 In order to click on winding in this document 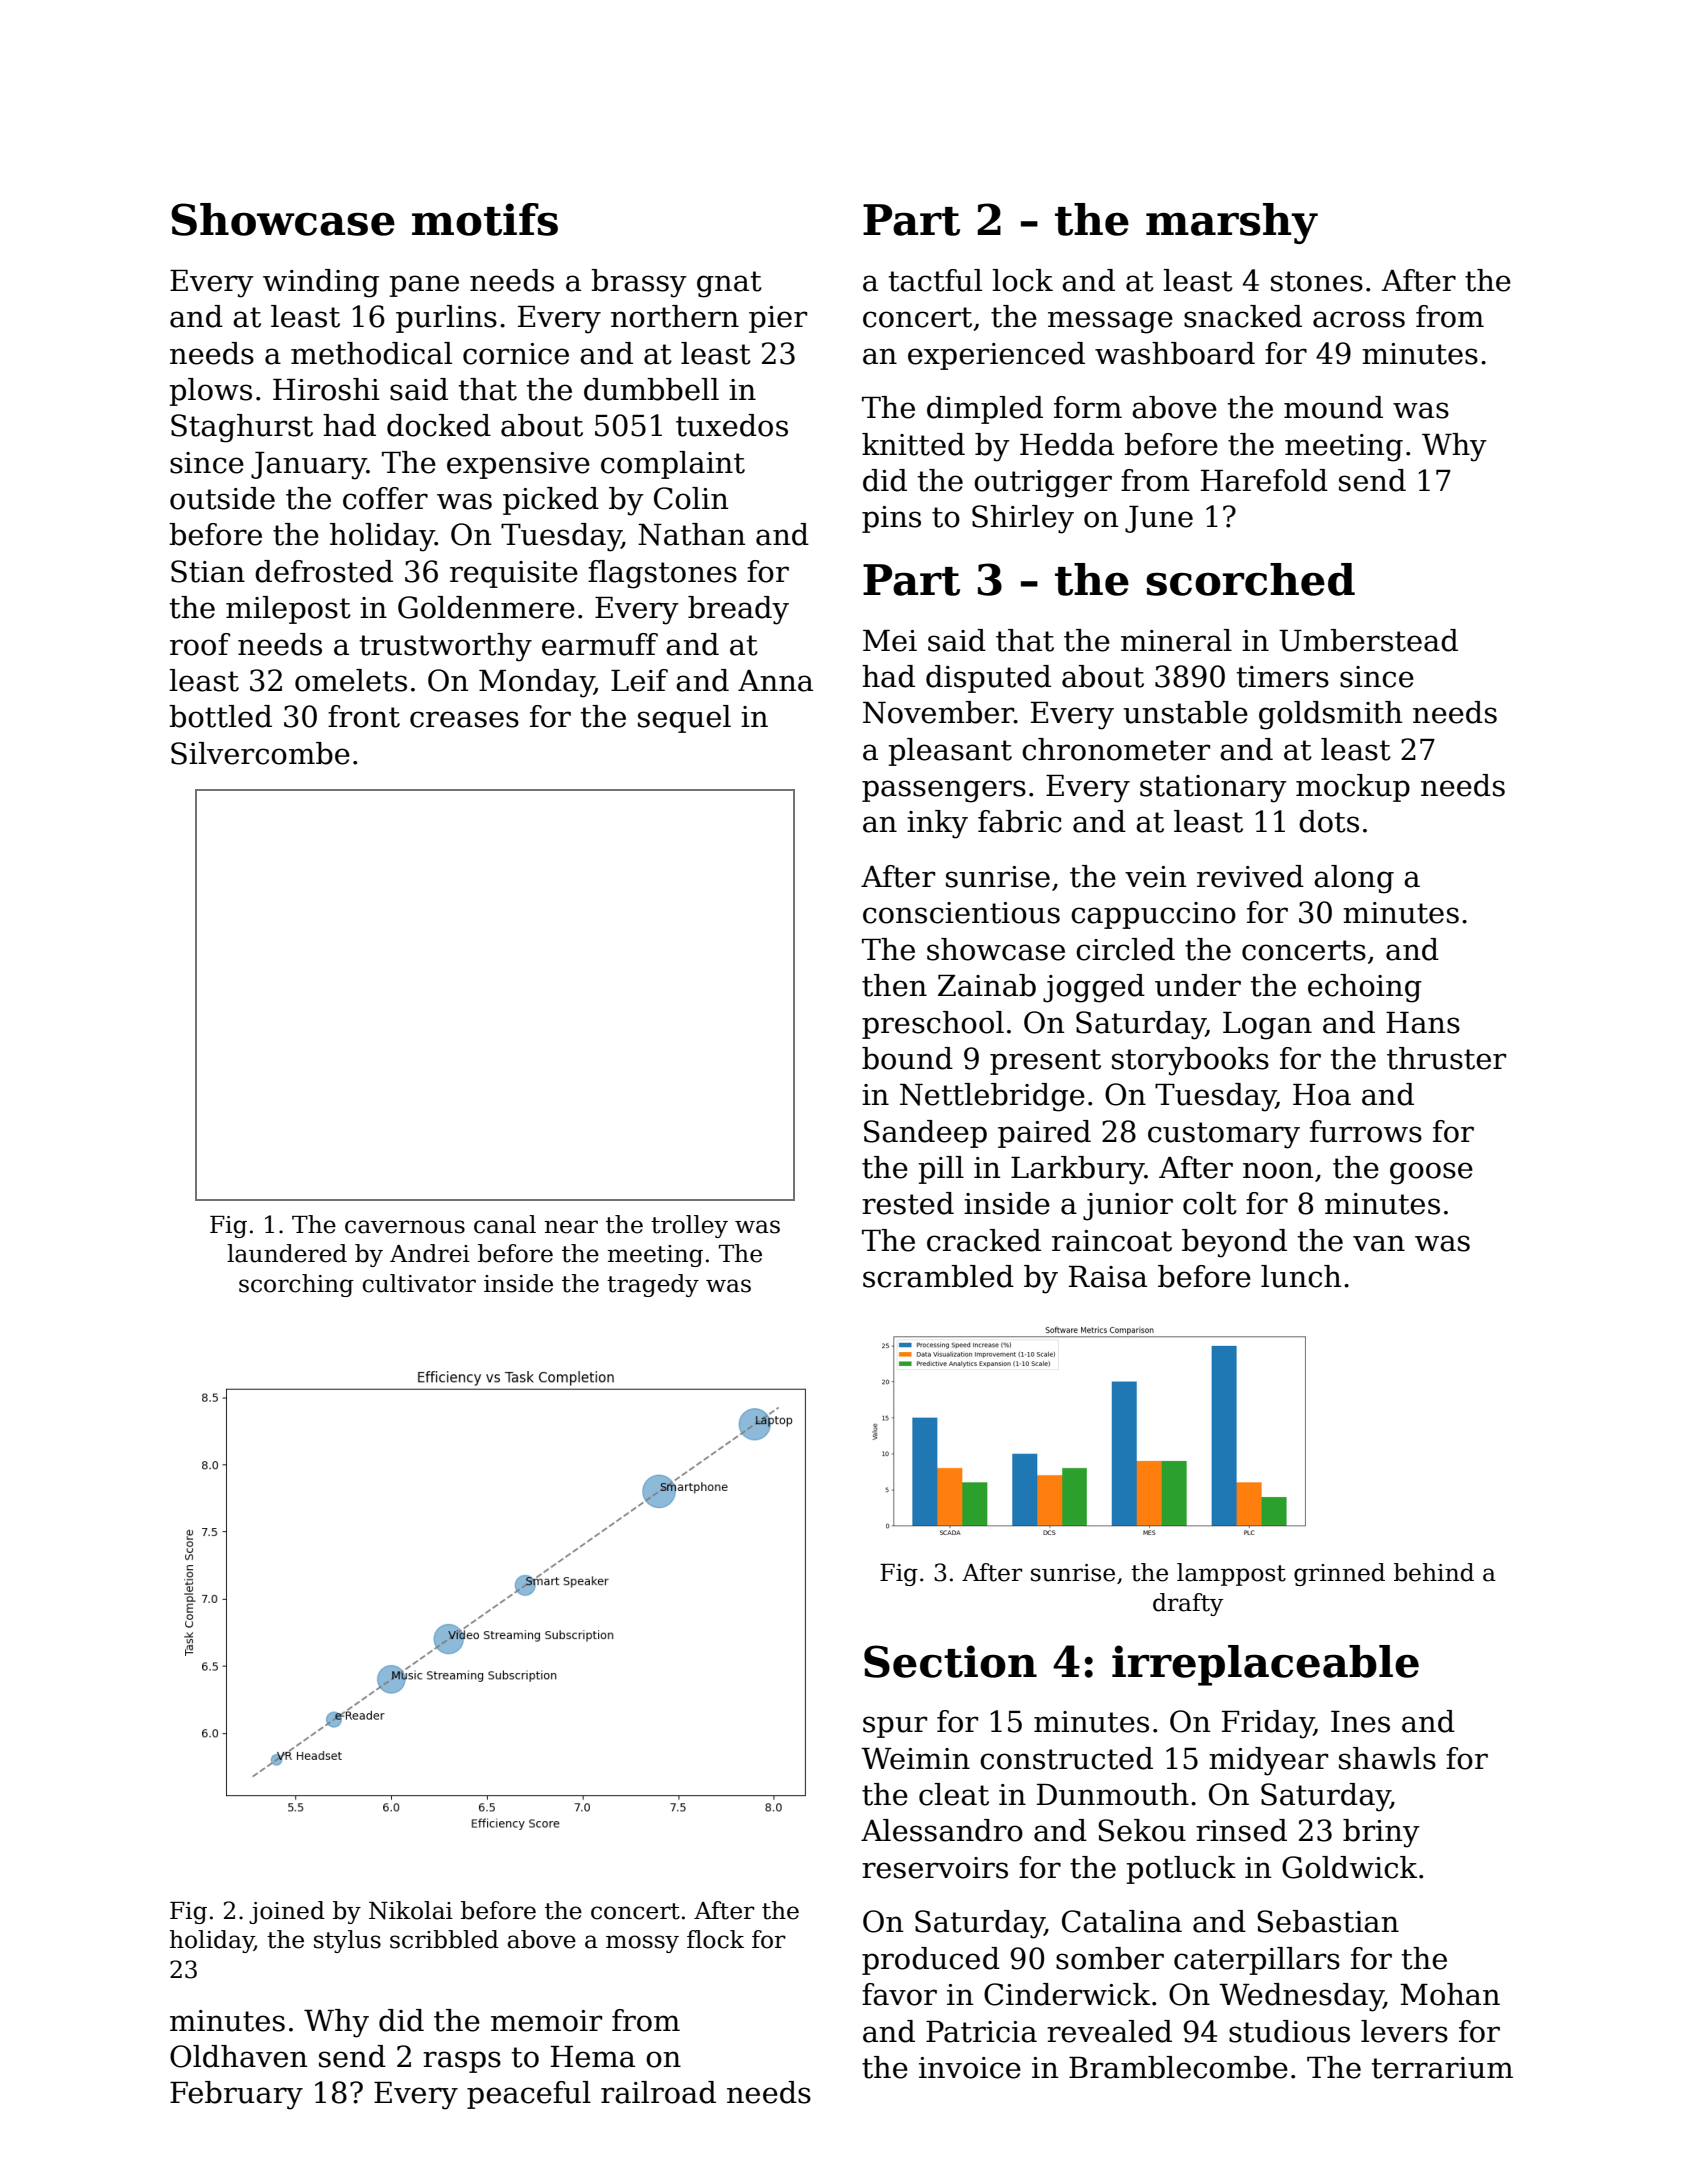, I will do `click(321, 283)`.
